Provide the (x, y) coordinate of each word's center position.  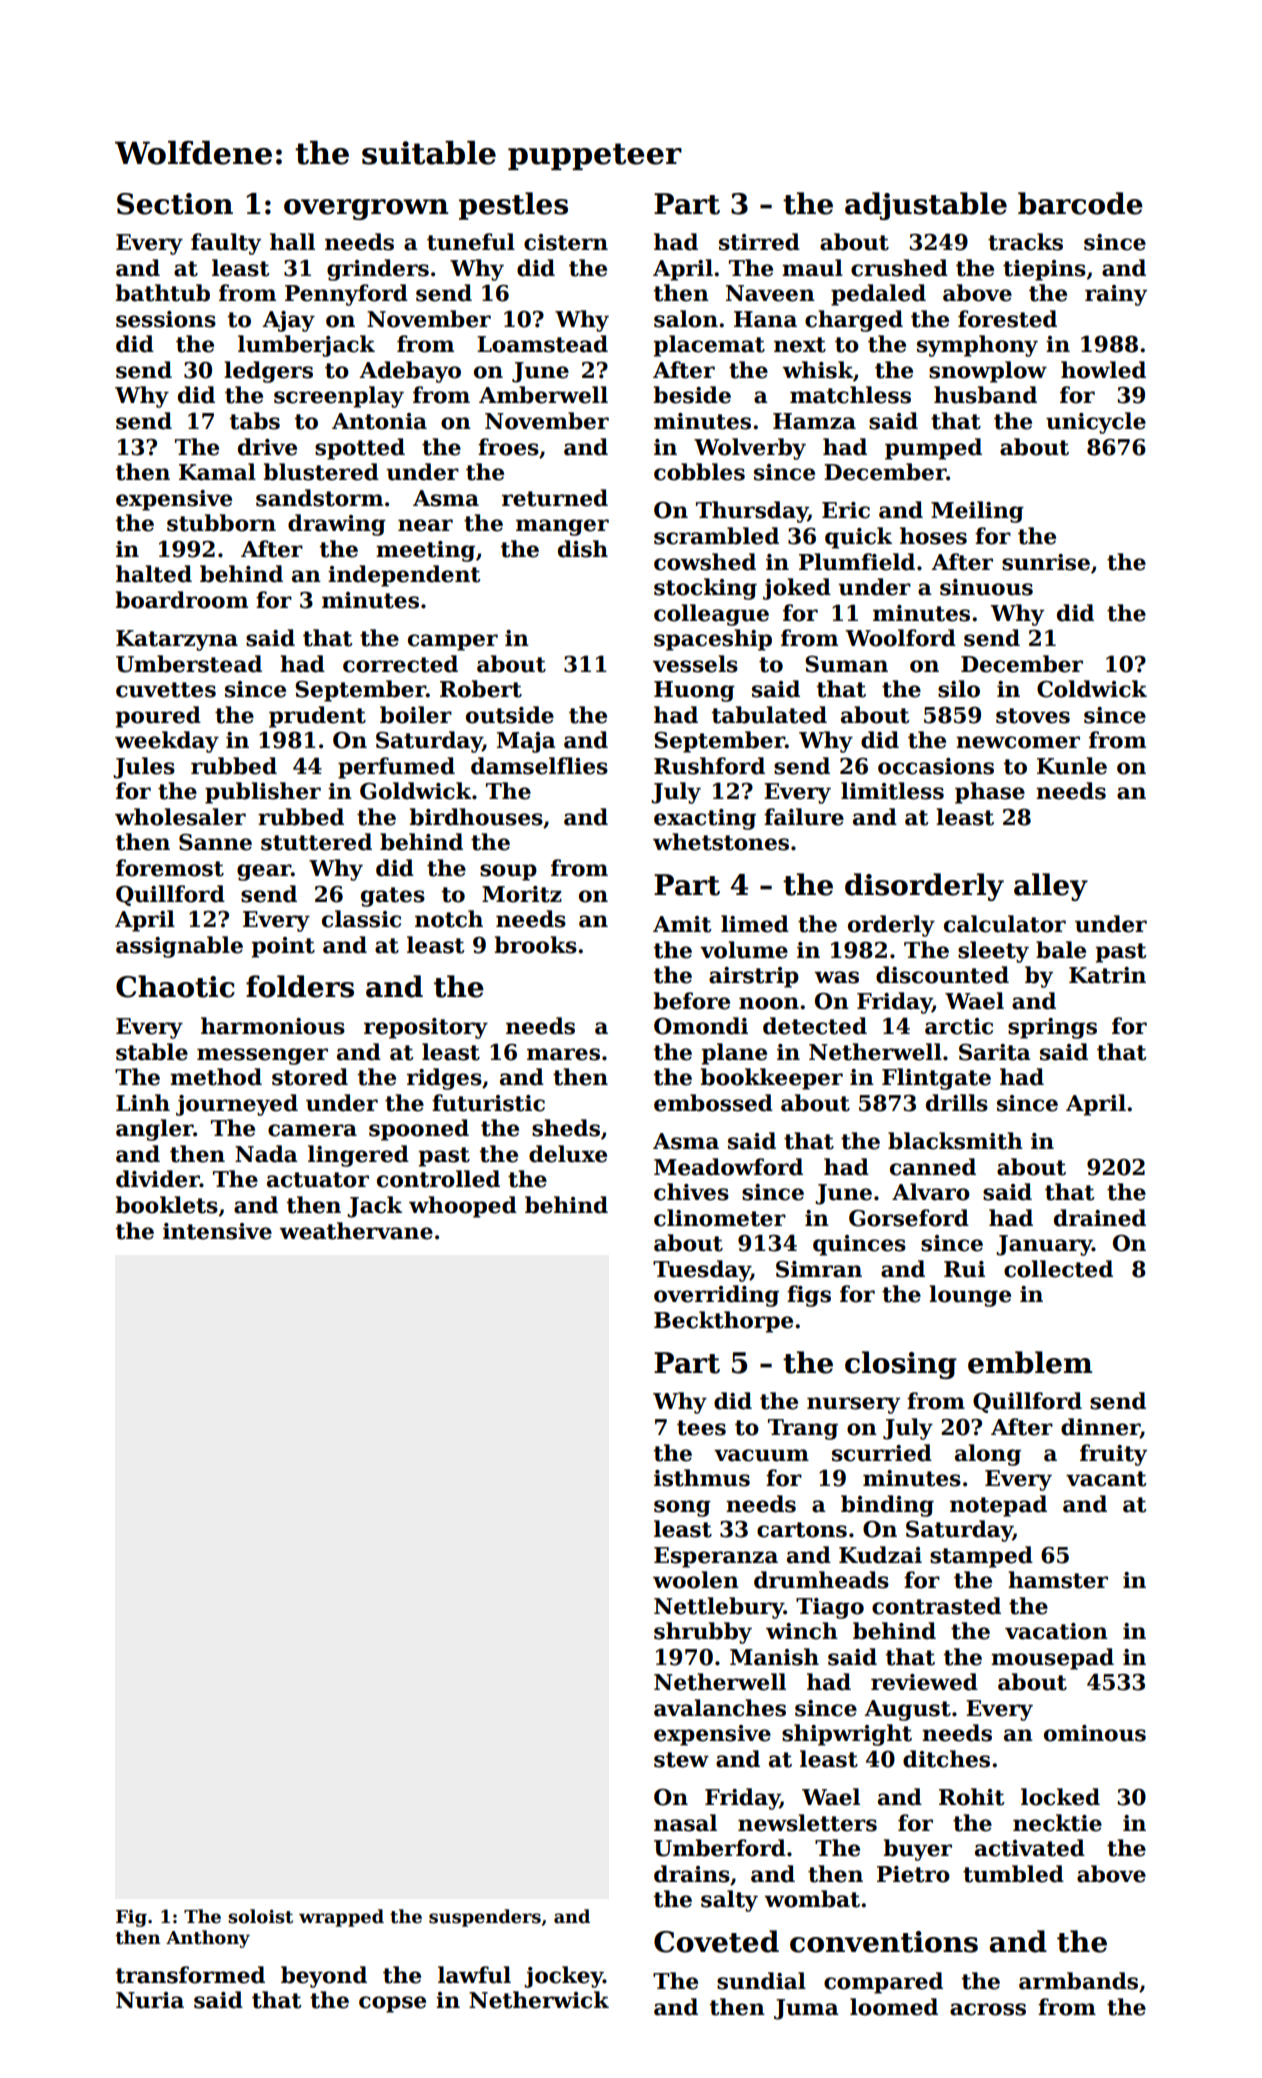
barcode (1080, 203)
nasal (685, 1823)
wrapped (341, 1918)
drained (1100, 1218)
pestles (513, 206)
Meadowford (728, 1167)
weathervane (356, 1231)
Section (175, 204)
